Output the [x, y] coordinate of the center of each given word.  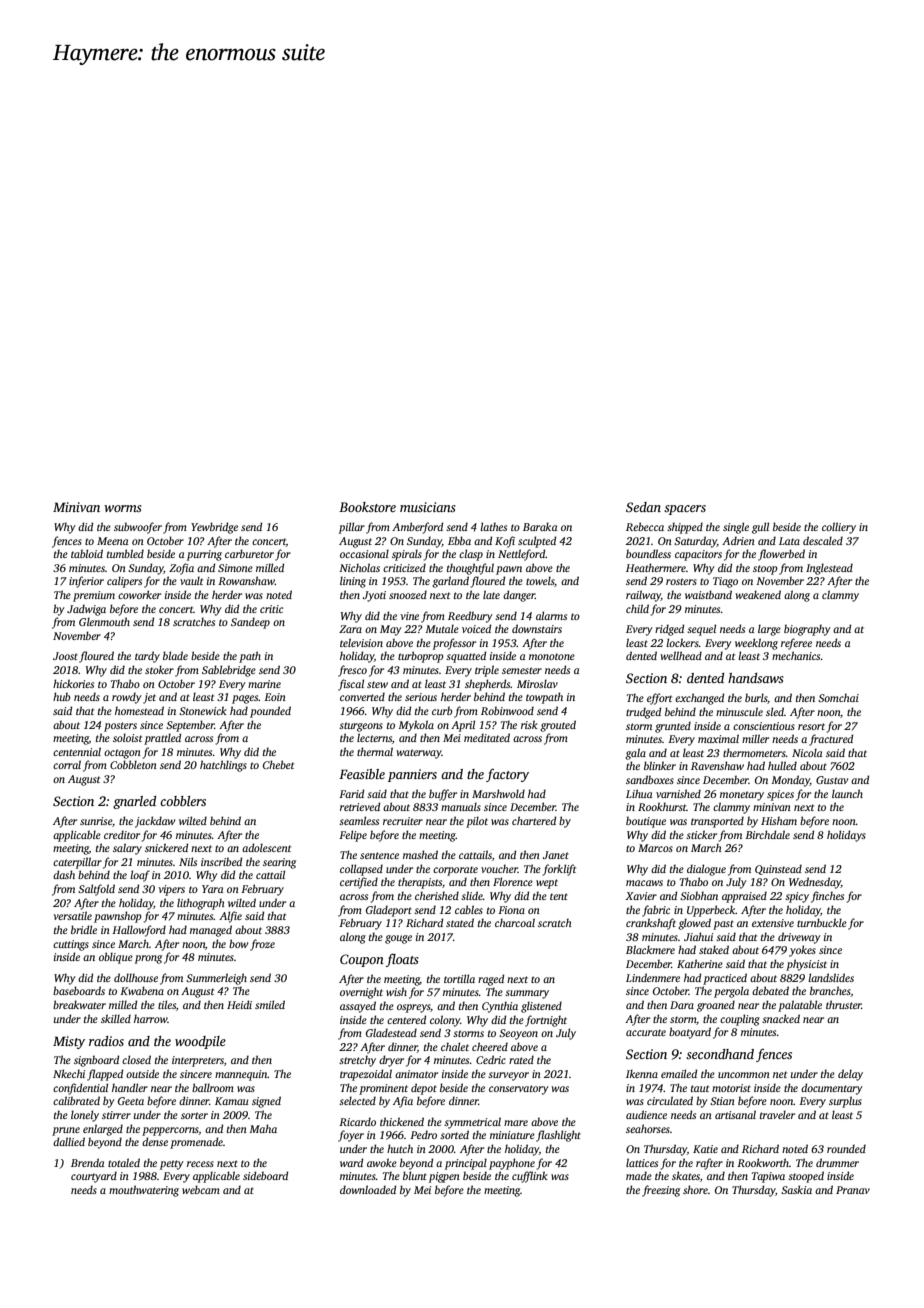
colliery [839, 528]
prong [148, 959]
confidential [80, 1089]
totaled [124, 1162]
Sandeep [250, 623]
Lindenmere [653, 977]
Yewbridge [214, 528]
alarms [551, 615]
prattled [162, 739]
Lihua [639, 793]
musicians [428, 507]
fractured [831, 740]
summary [527, 994]
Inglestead [829, 569]
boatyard [690, 1033]
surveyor [508, 1076]
